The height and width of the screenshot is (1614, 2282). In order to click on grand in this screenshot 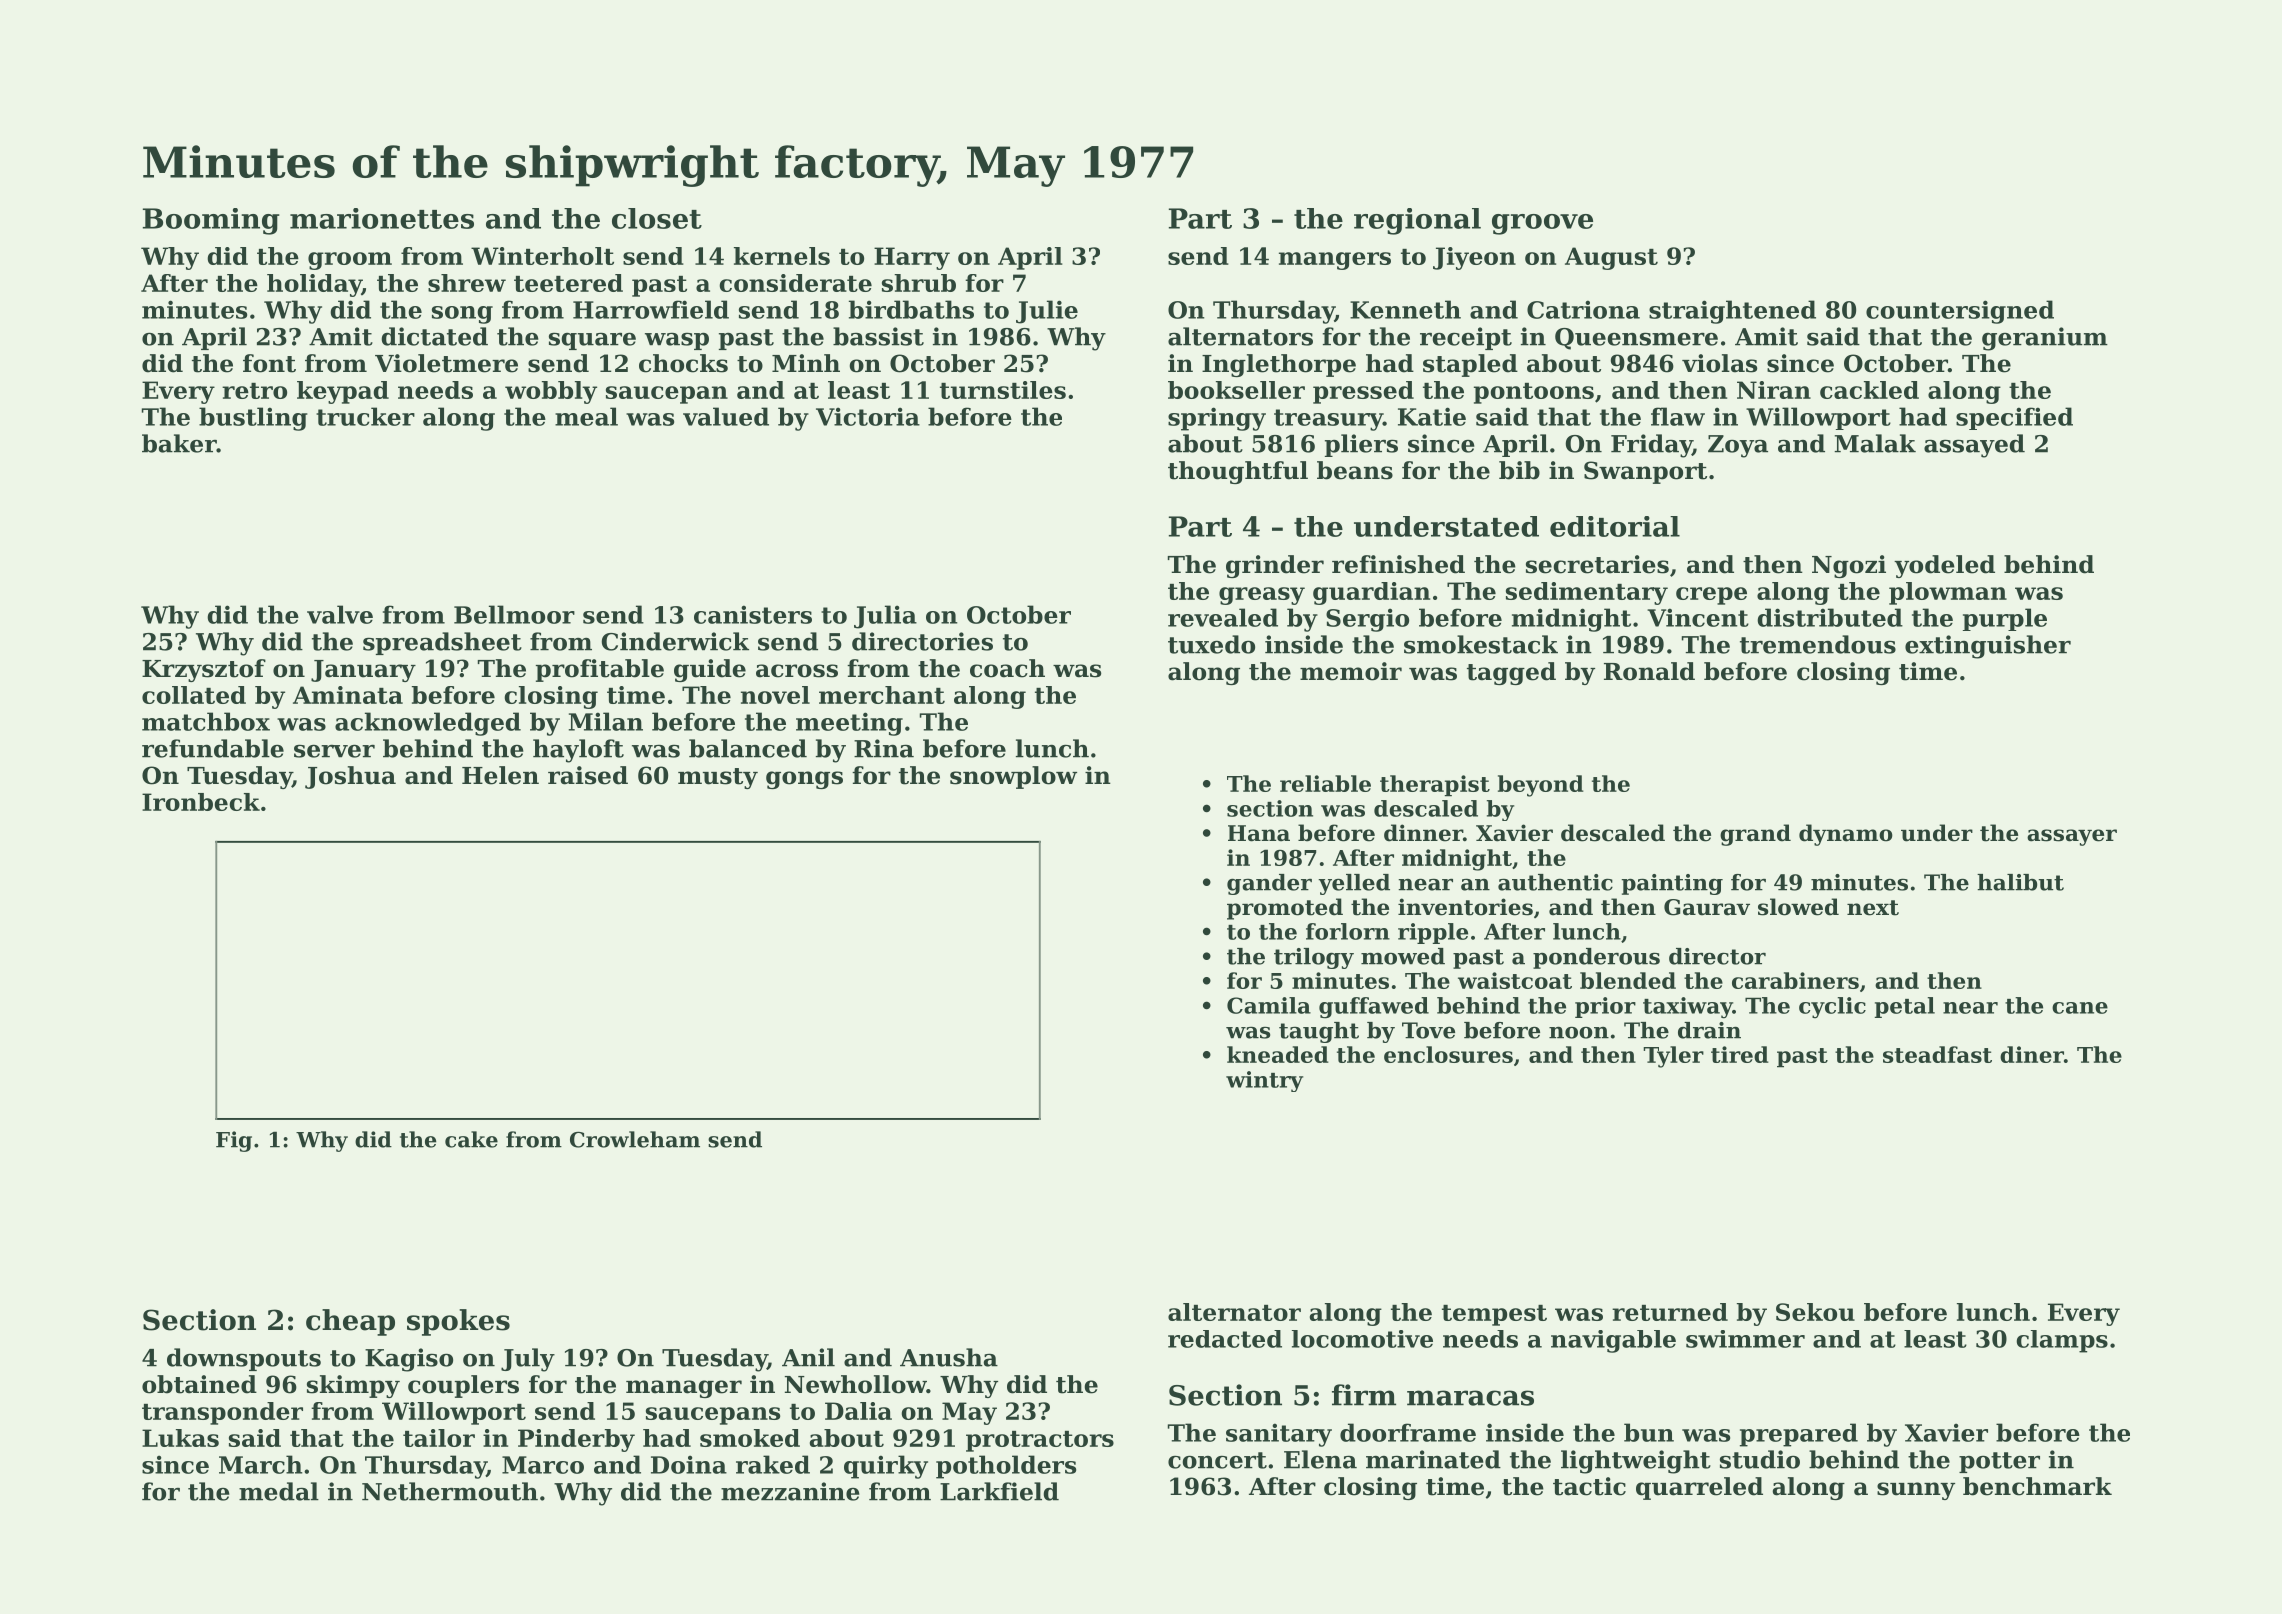, I will do `click(1755, 835)`.
